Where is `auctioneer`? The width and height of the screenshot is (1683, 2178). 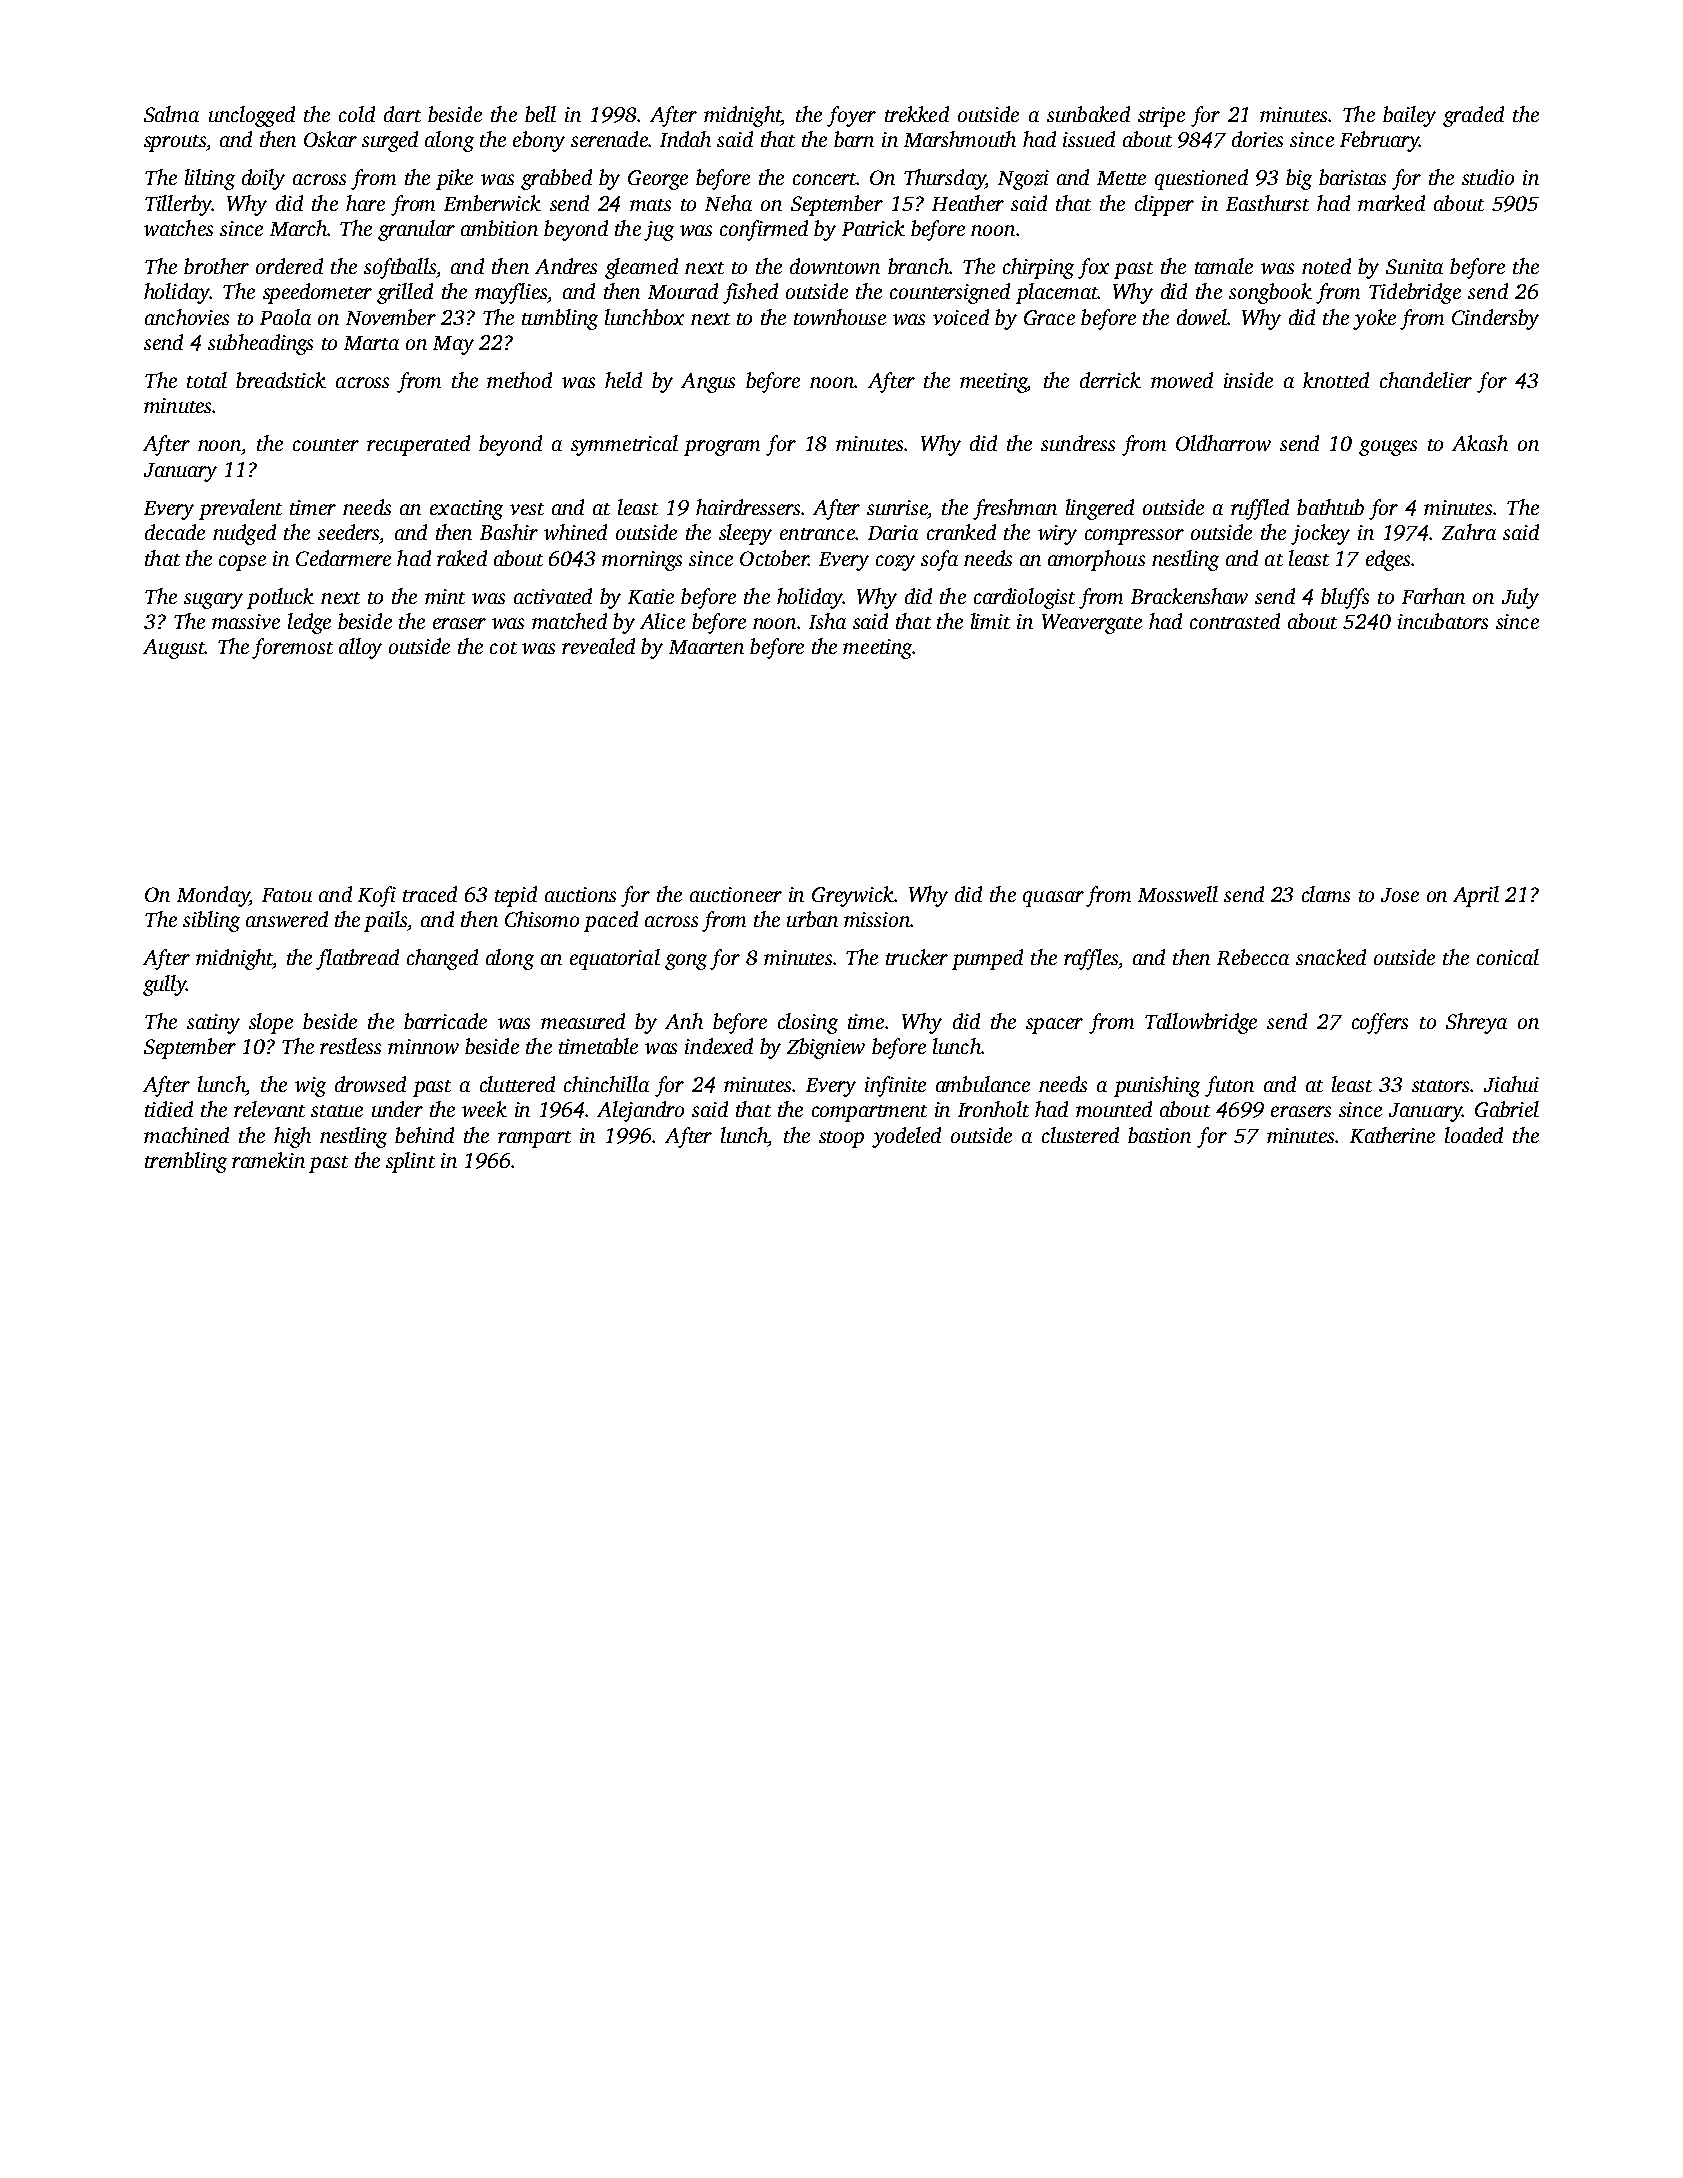
auctioneer is located at coordinates (736, 894).
